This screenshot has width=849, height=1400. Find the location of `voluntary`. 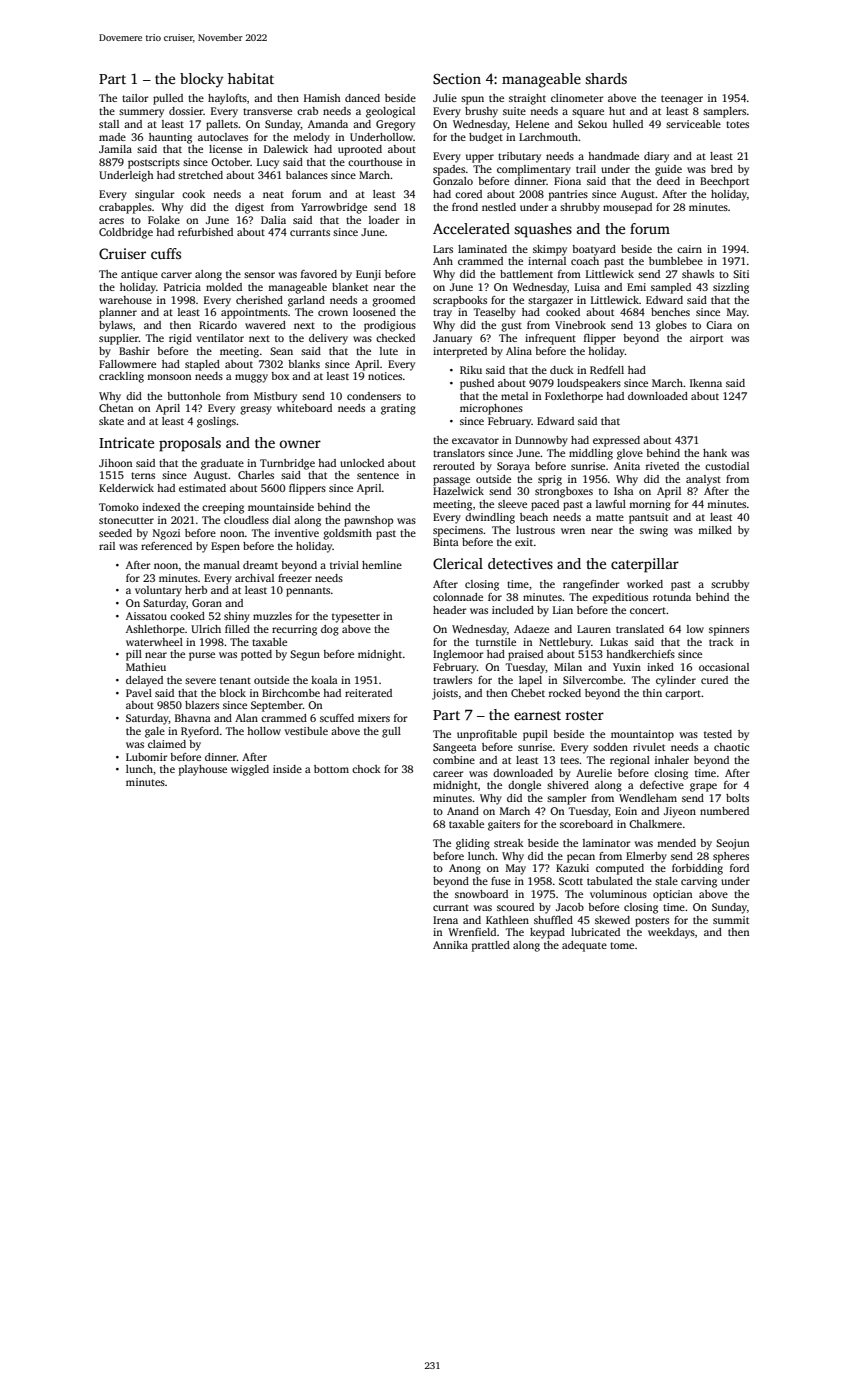

voluntary is located at coordinates (158, 591).
